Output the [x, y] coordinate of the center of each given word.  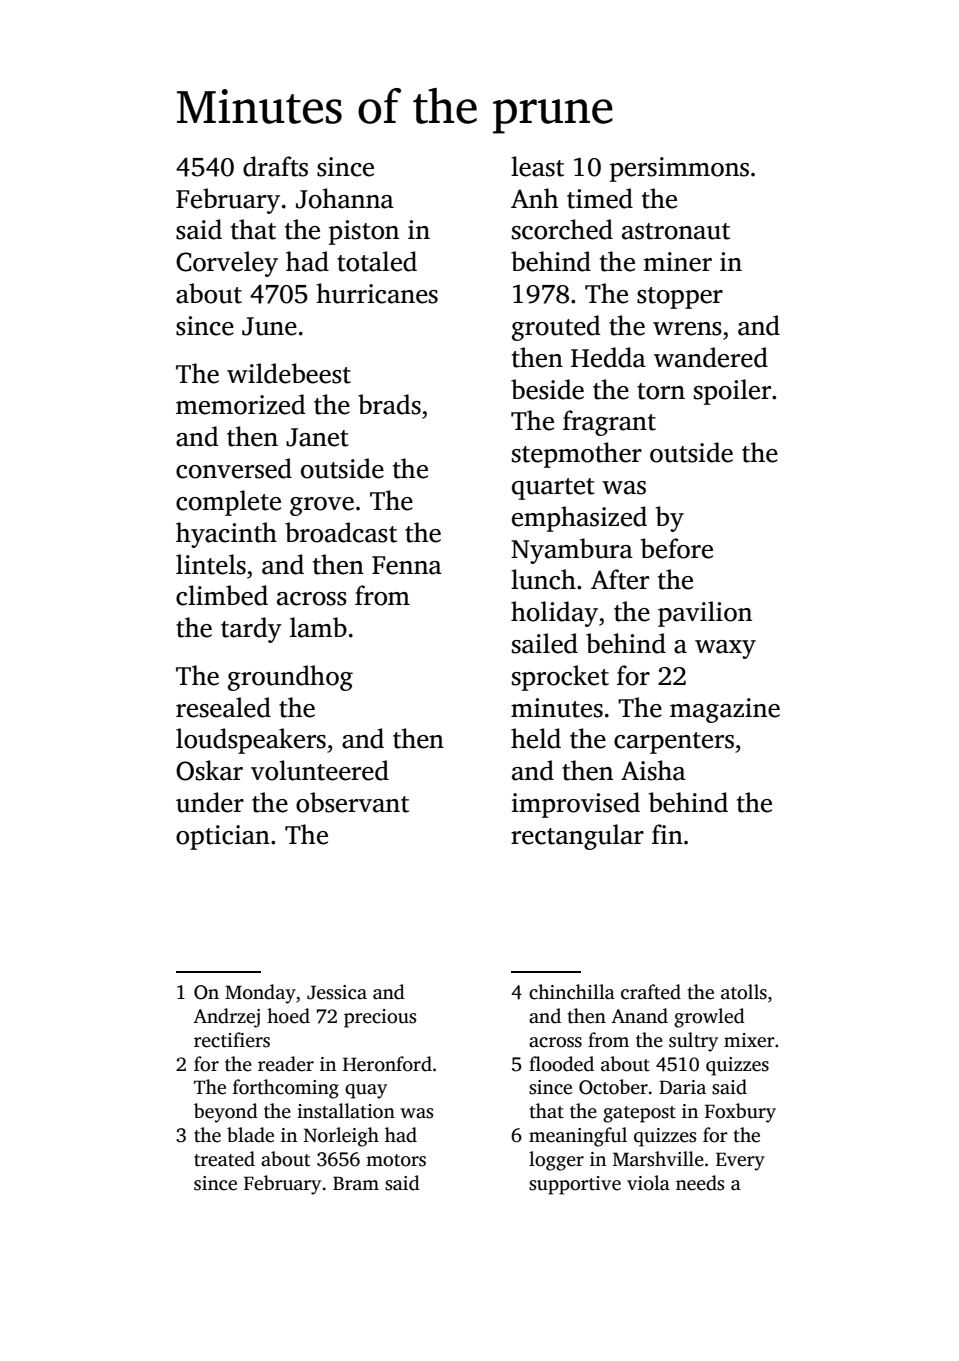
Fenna [407, 565]
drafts [275, 166]
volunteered [320, 770]
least [537, 166]
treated [224, 1159]
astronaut [676, 231]
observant [352, 802]
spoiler [732, 392]
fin [667, 834]
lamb [318, 627]
